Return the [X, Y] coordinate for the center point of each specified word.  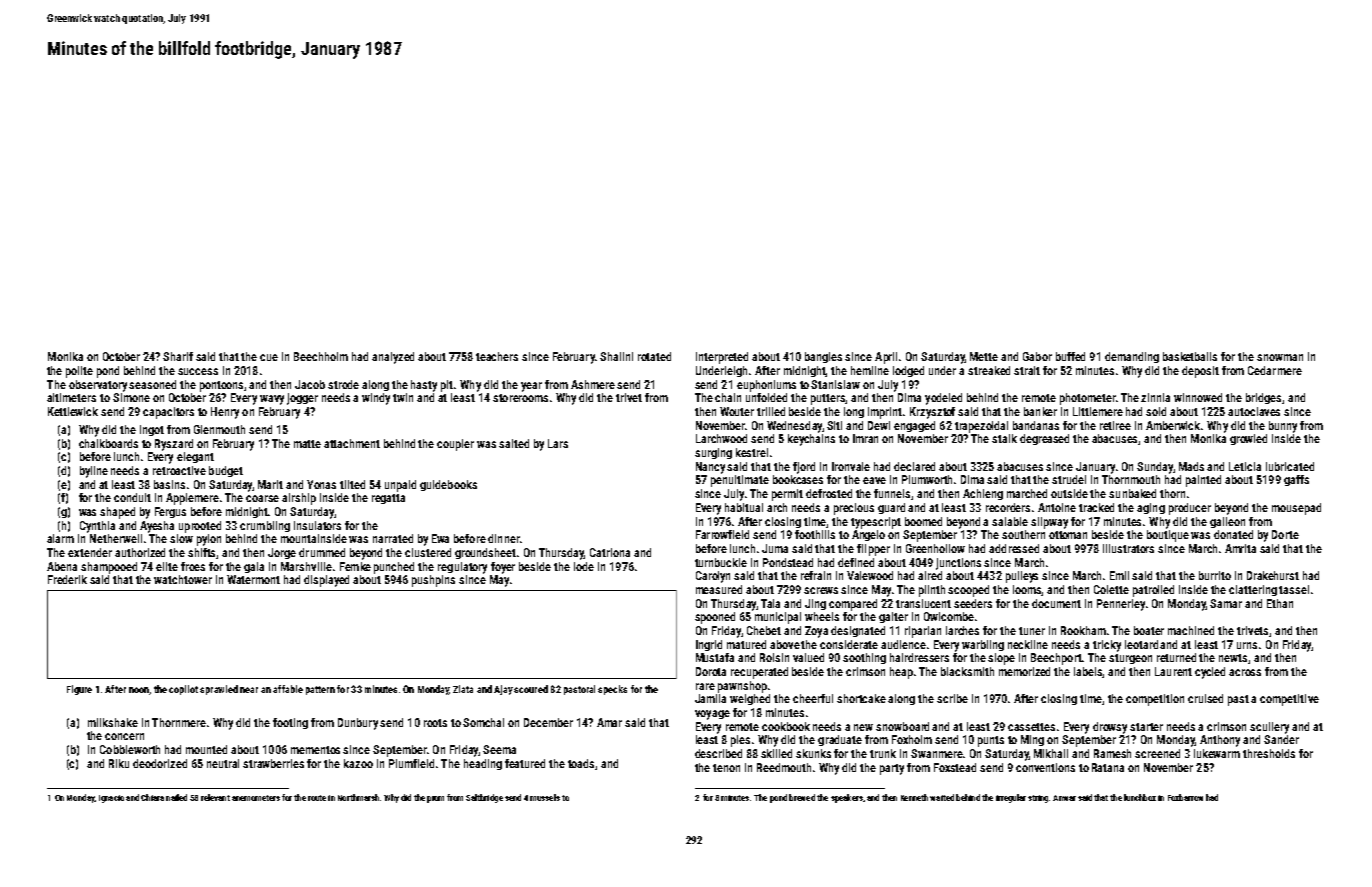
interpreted [722, 358]
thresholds [1269, 753]
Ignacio [111, 799]
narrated [393, 538]
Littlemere [1098, 411]
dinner [503, 538]
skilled [776, 753]
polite [79, 372]
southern [1023, 534]
